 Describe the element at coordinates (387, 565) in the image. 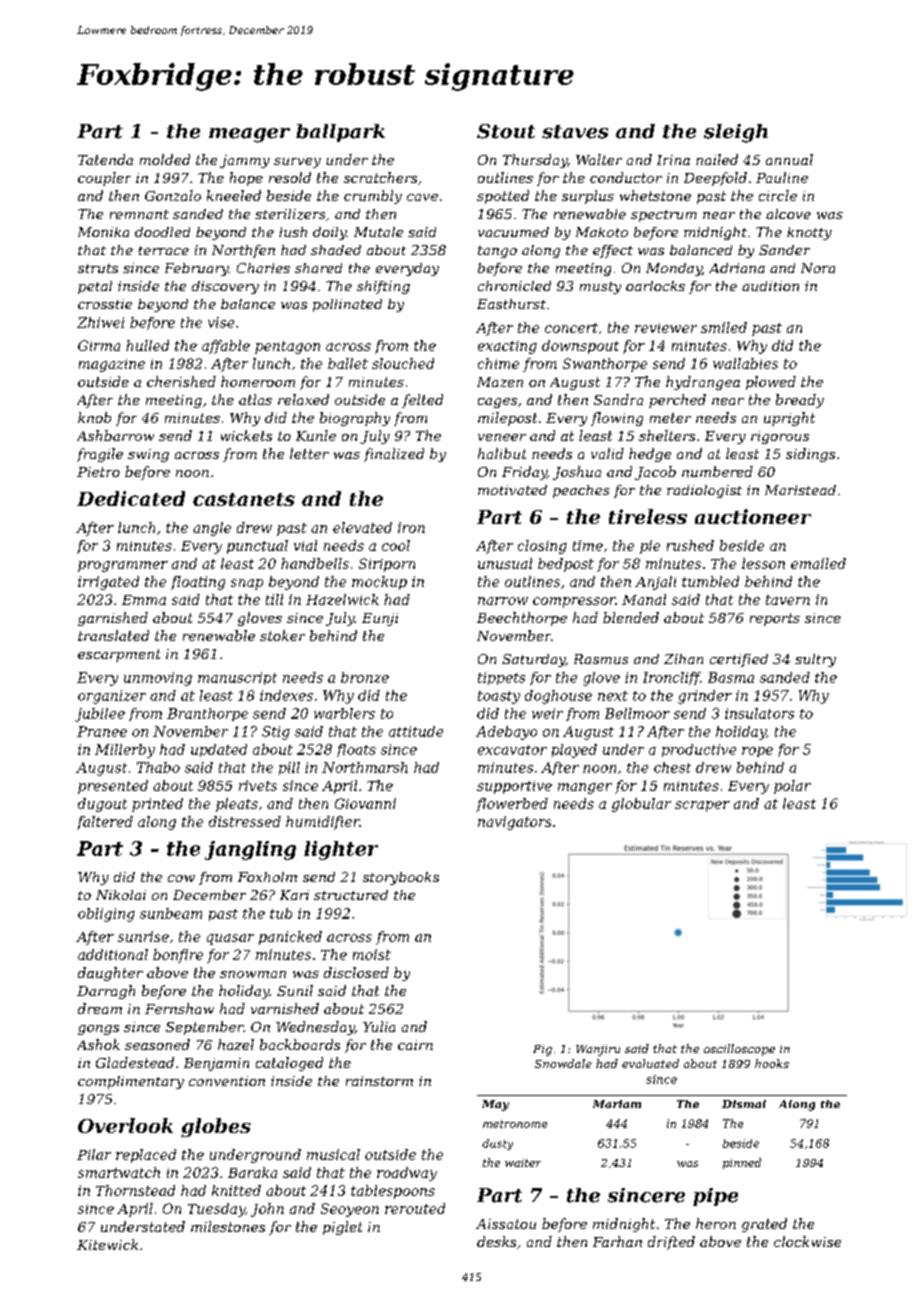

I see `Siriporn` at that location.
